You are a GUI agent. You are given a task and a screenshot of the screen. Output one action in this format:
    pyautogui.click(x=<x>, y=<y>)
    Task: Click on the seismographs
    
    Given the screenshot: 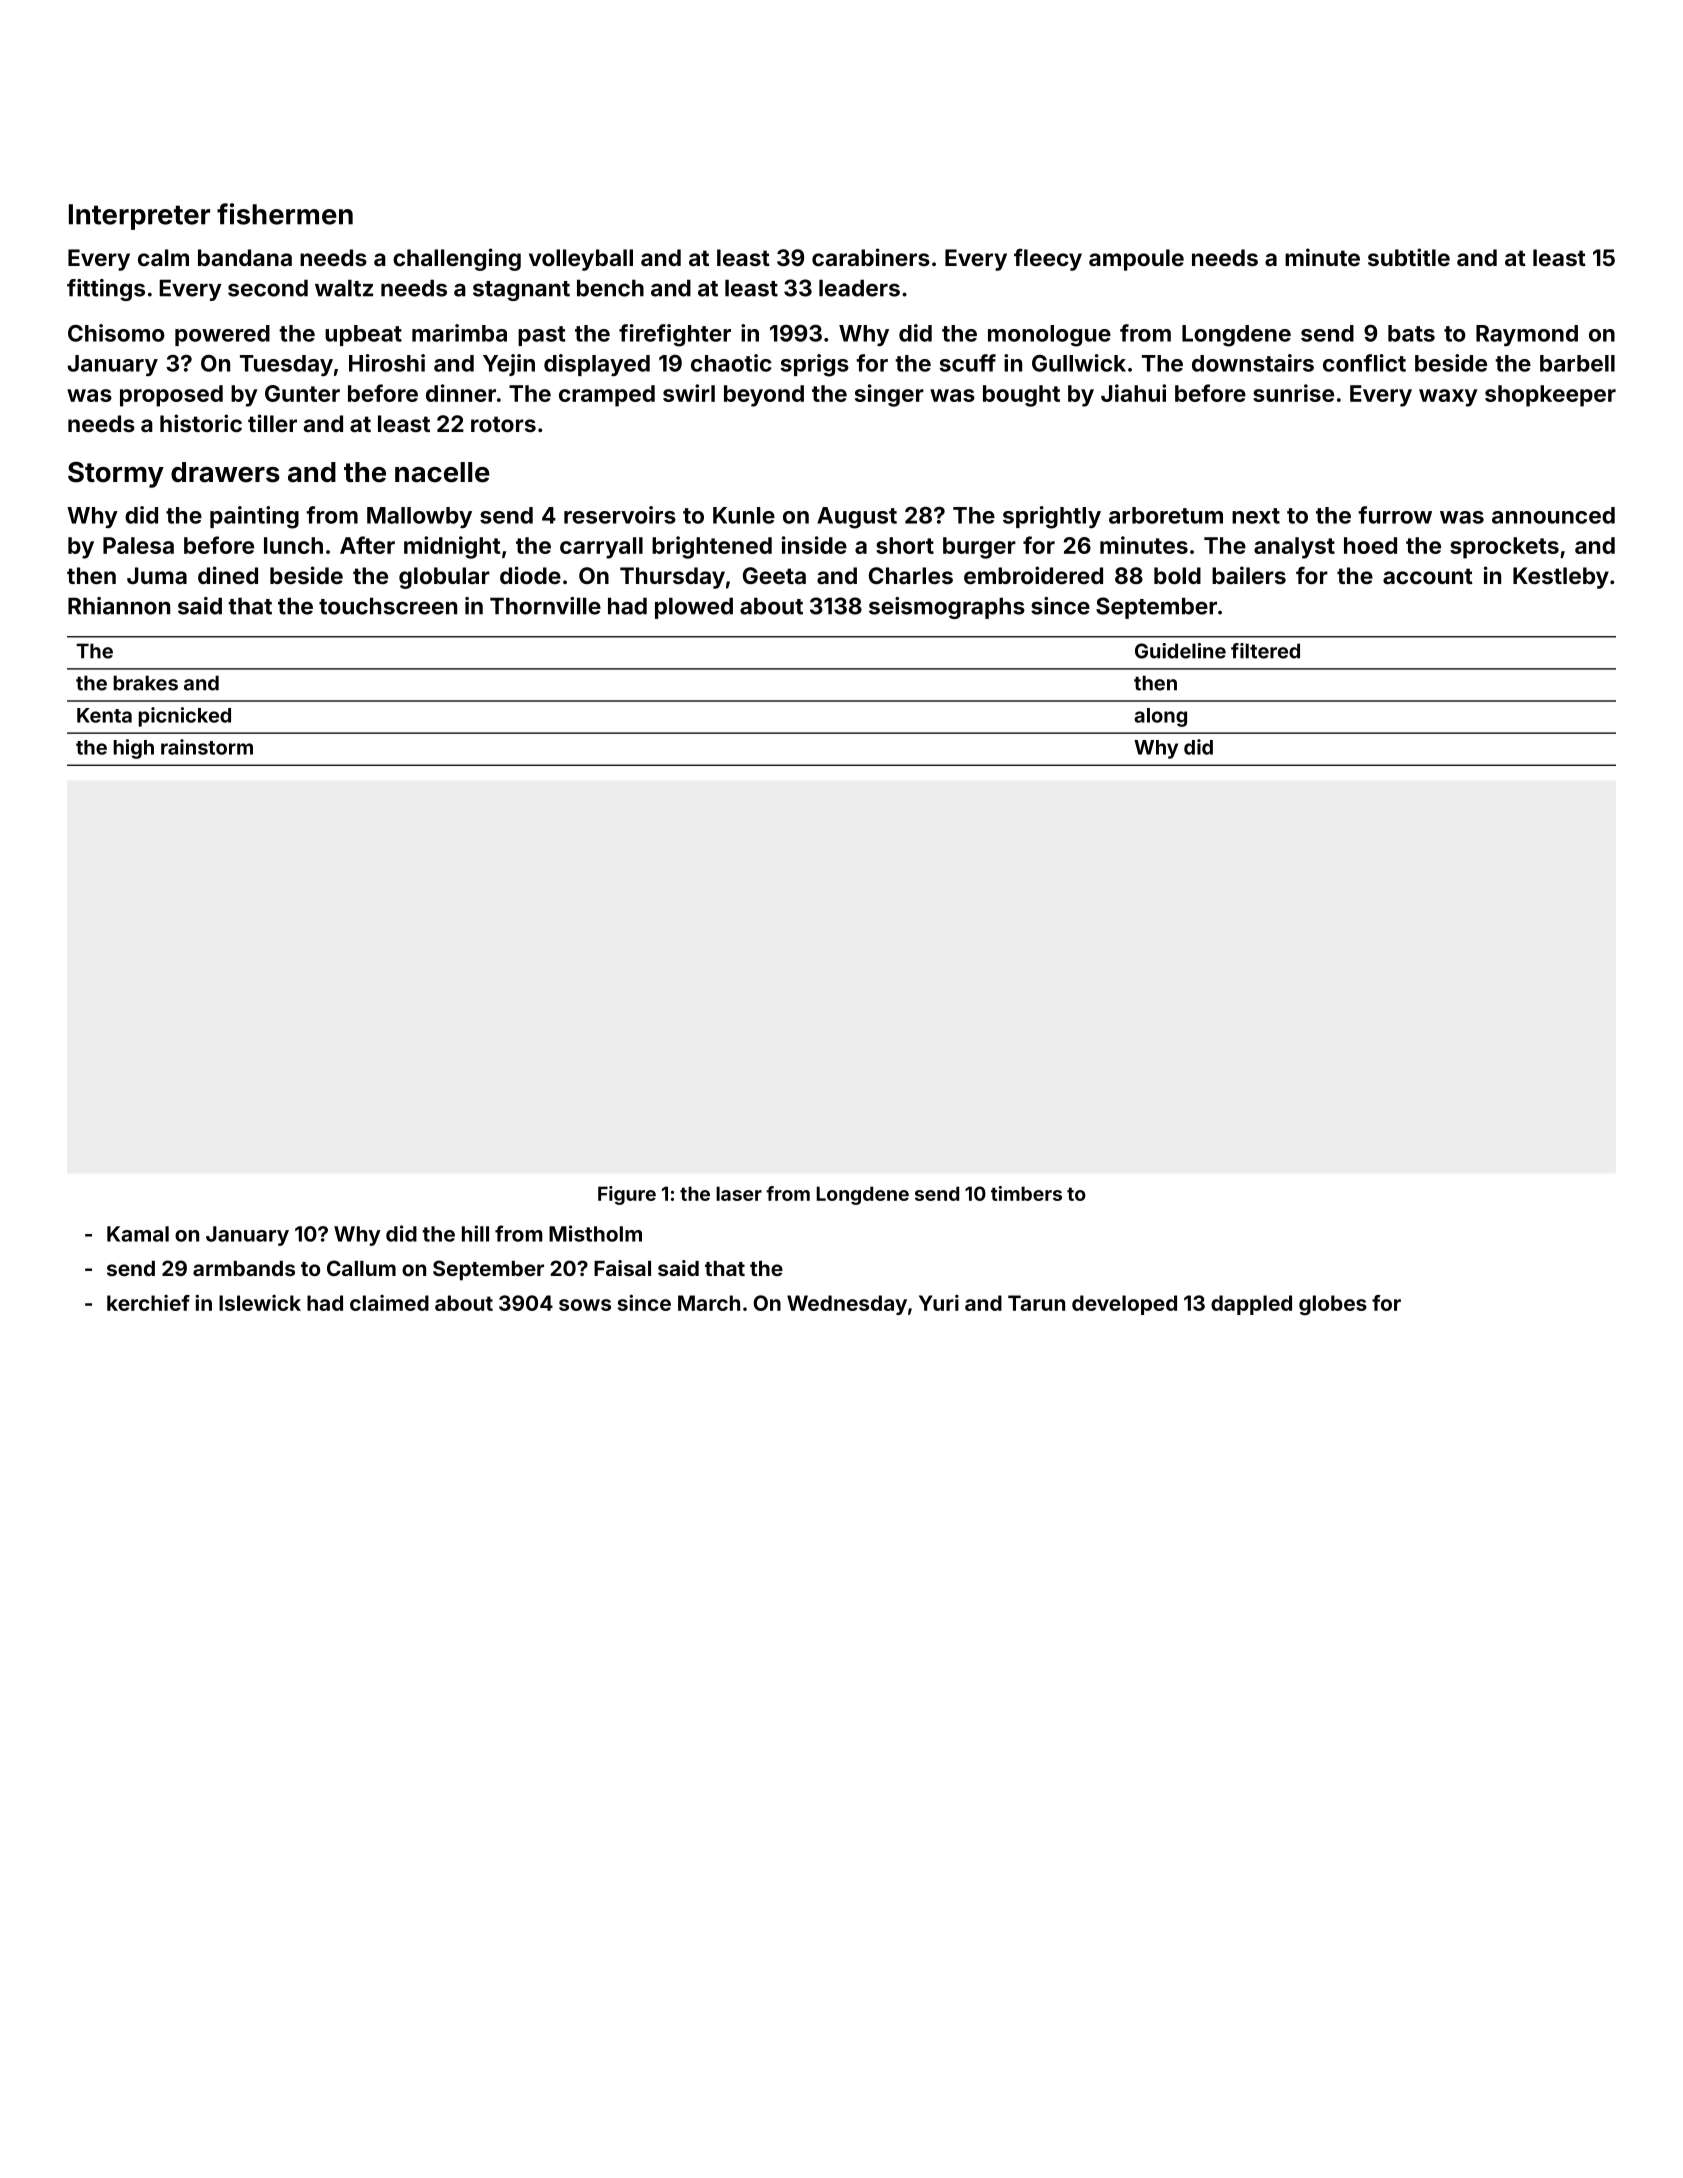 What is the action you would take?
    pyautogui.click(x=947, y=608)
